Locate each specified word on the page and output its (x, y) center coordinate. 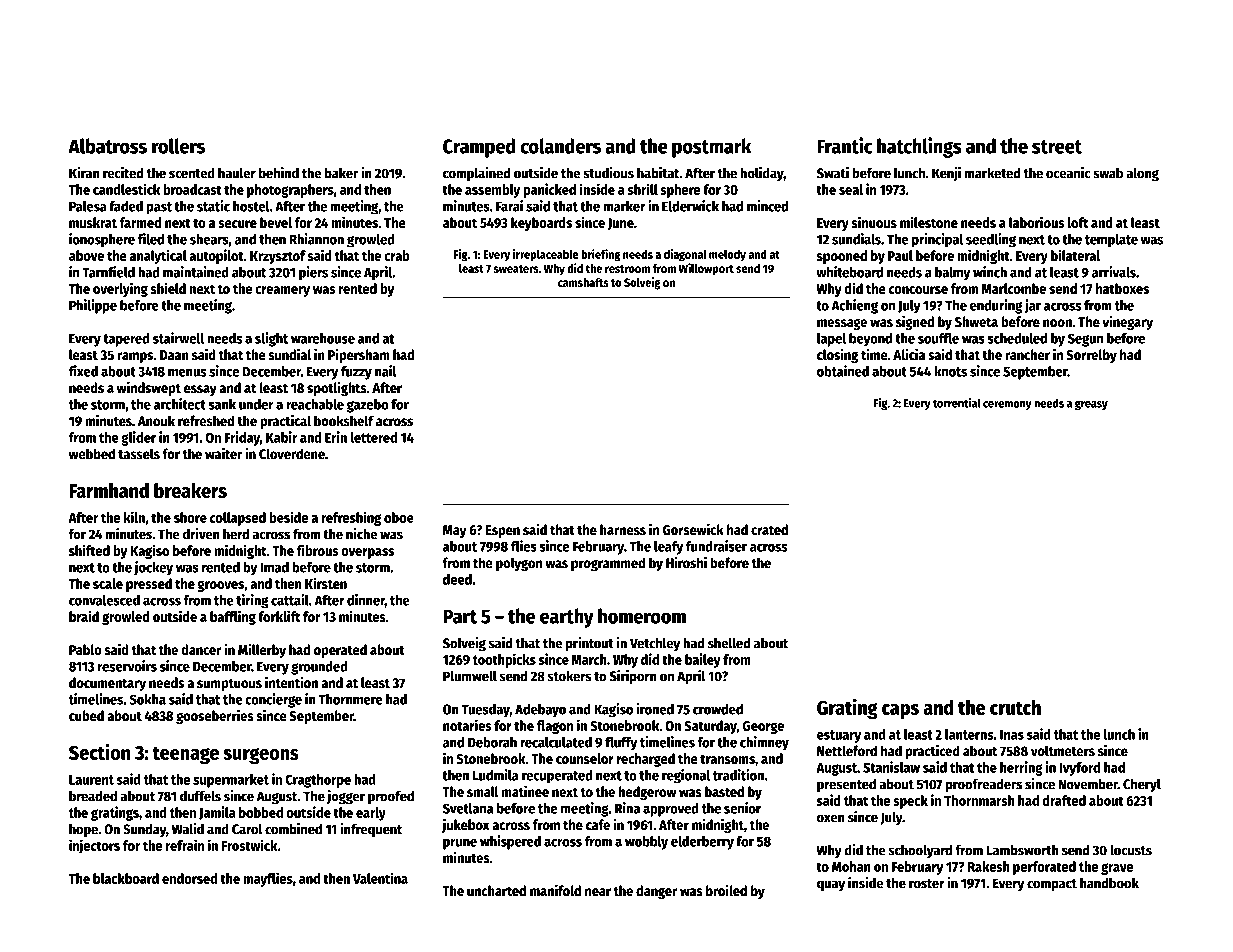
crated (769, 529)
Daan (174, 355)
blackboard (126, 878)
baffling (233, 617)
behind (279, 173)
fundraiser (716, 546)
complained (477, 174)
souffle (938, 338)
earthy (567, 618)
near (598, 892)
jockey (153, 568)
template (1111, 241)
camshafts (583, 282)
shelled (729, 643)
